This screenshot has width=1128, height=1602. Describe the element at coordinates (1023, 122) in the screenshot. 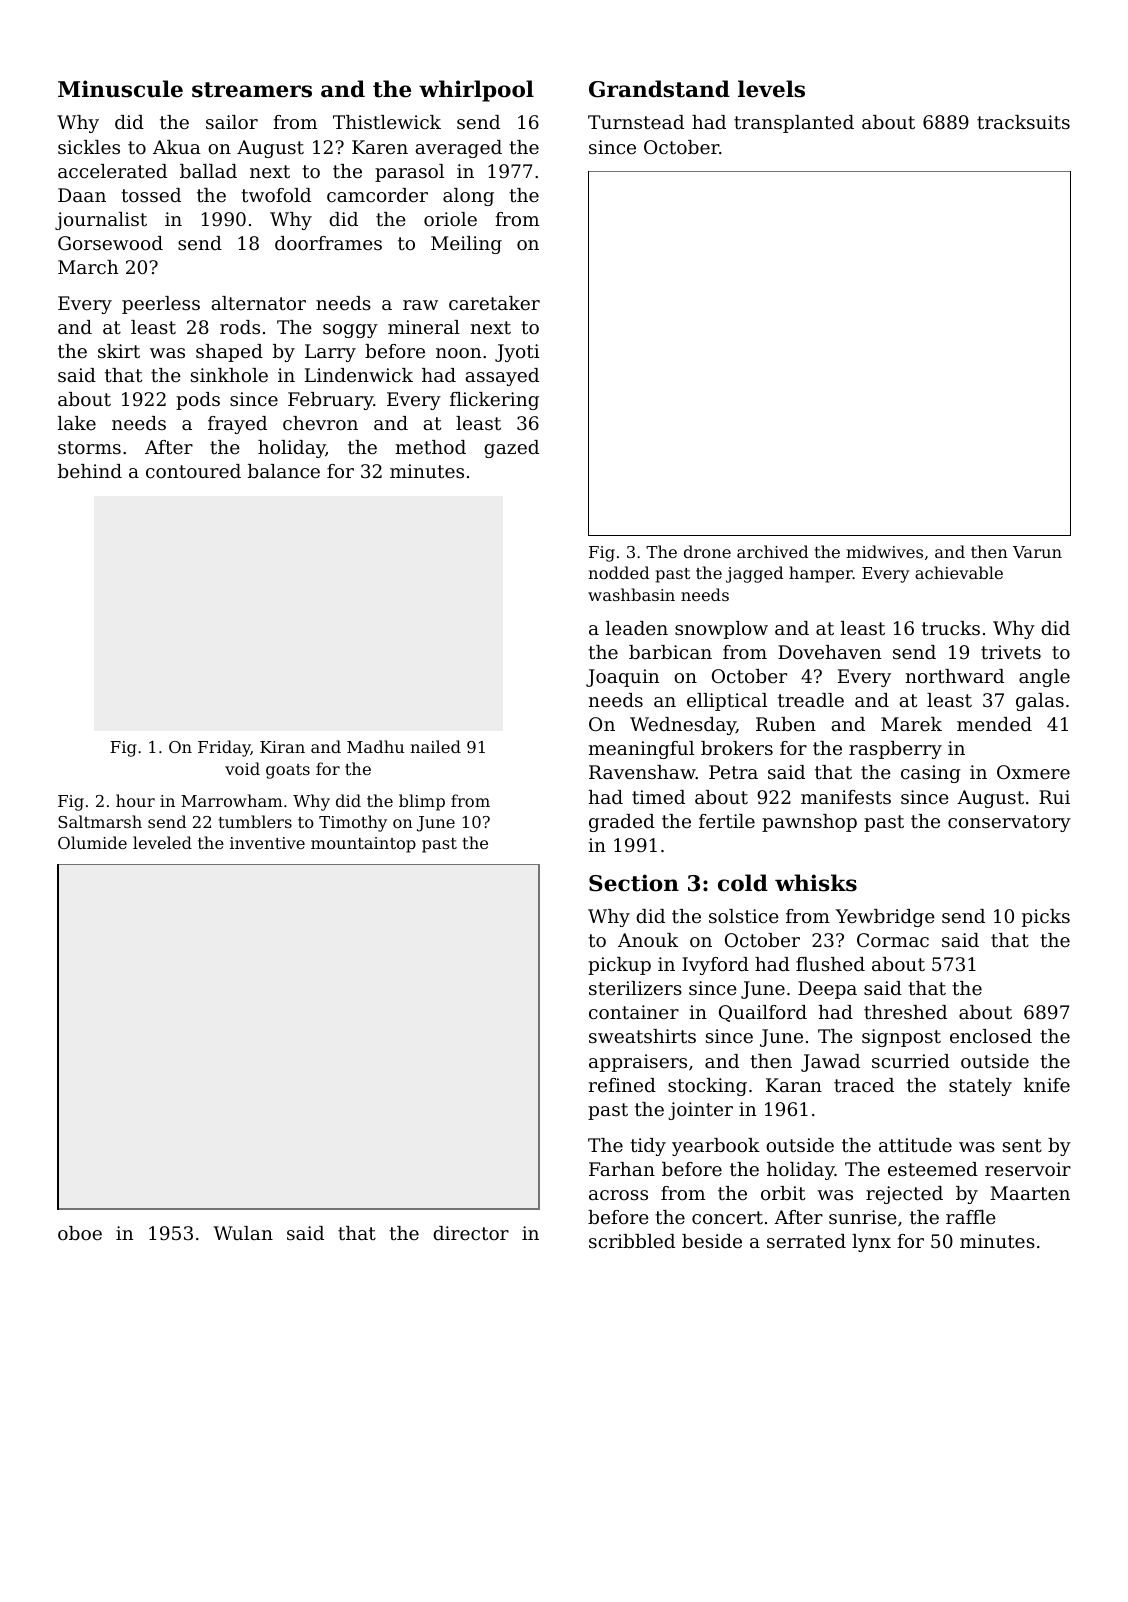

I see `tracksuits` at that location.
